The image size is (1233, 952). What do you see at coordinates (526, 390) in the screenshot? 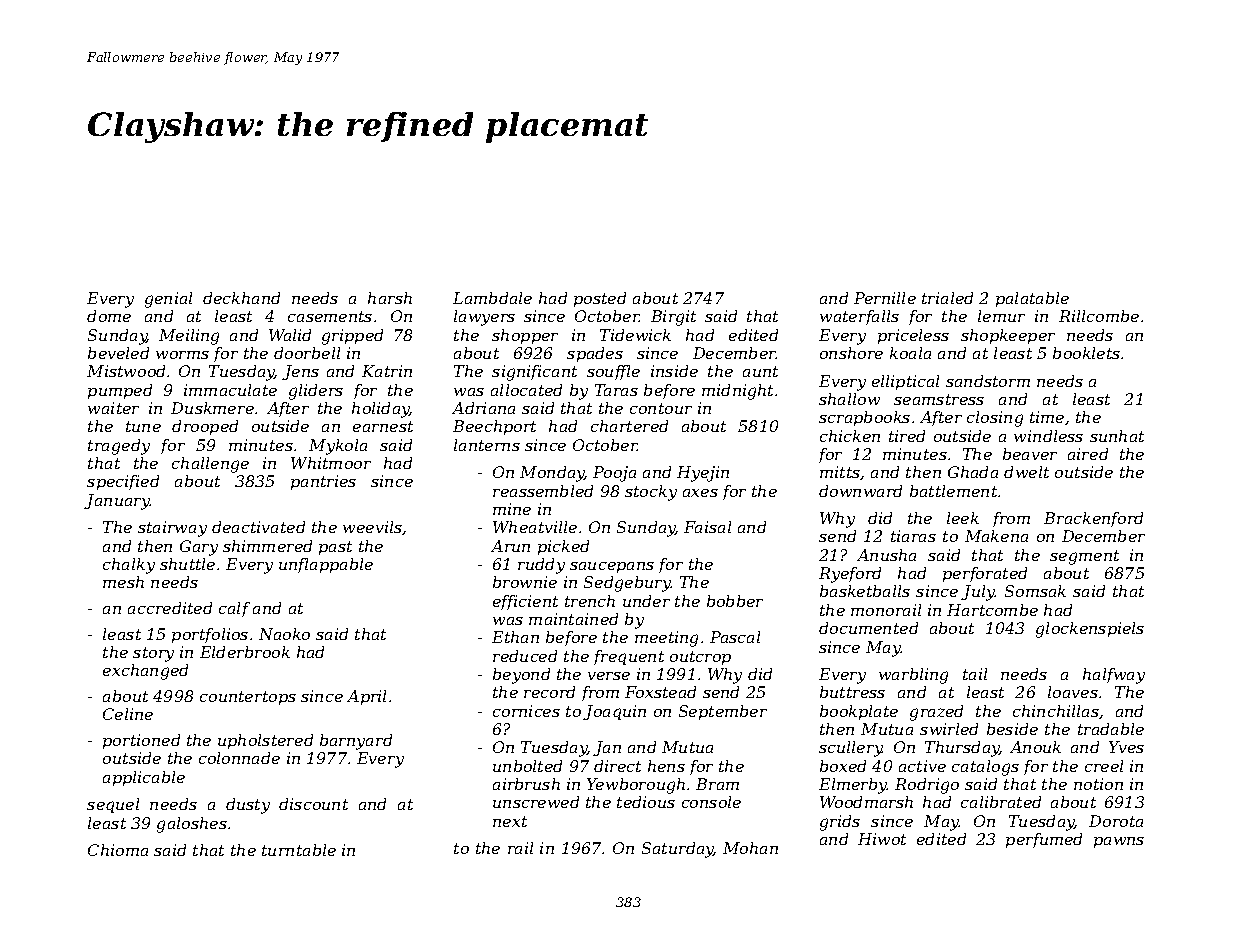
I see `allocated` at bounding box center [526, 390].
